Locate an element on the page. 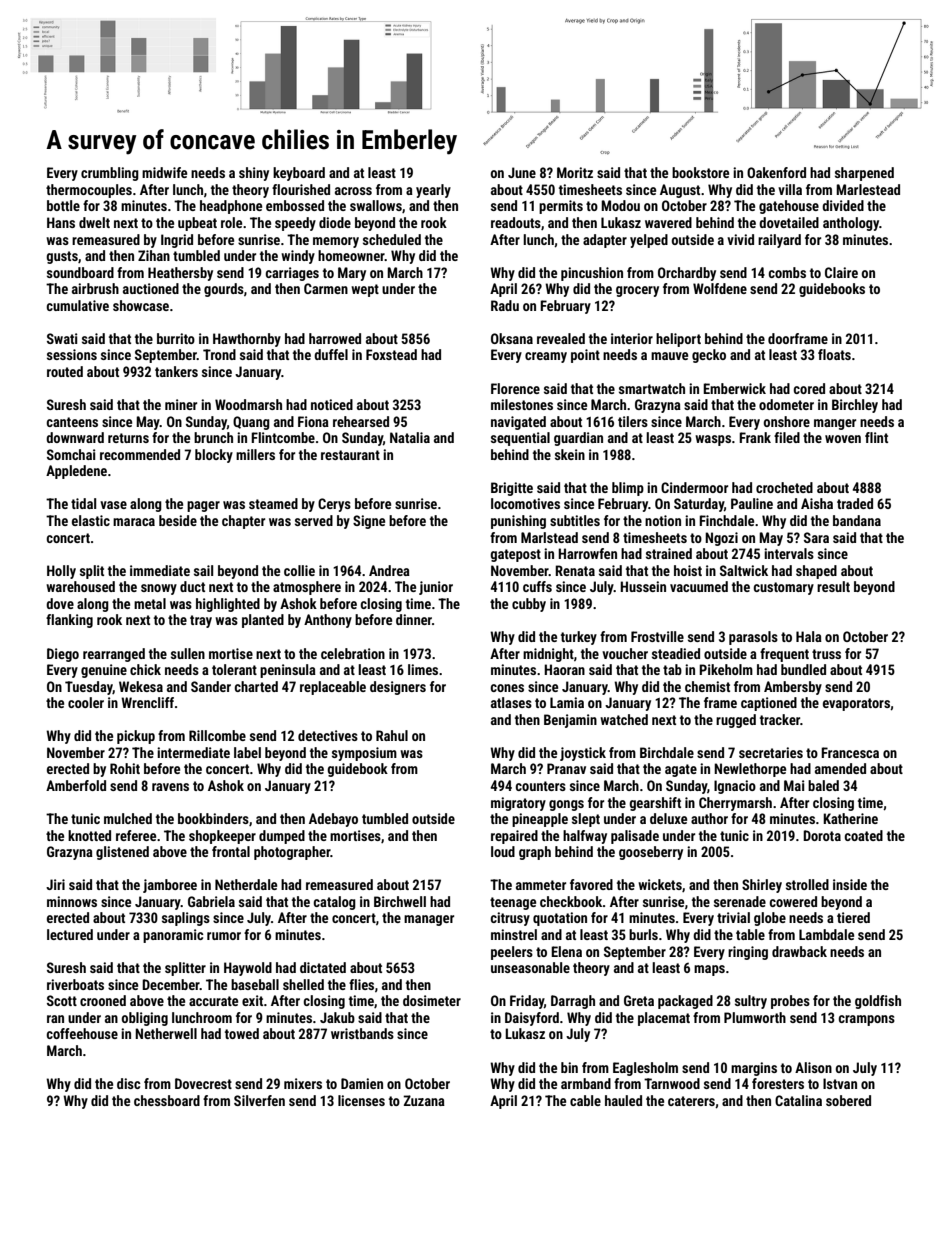  swallows is located at coordinates (376, 205).
